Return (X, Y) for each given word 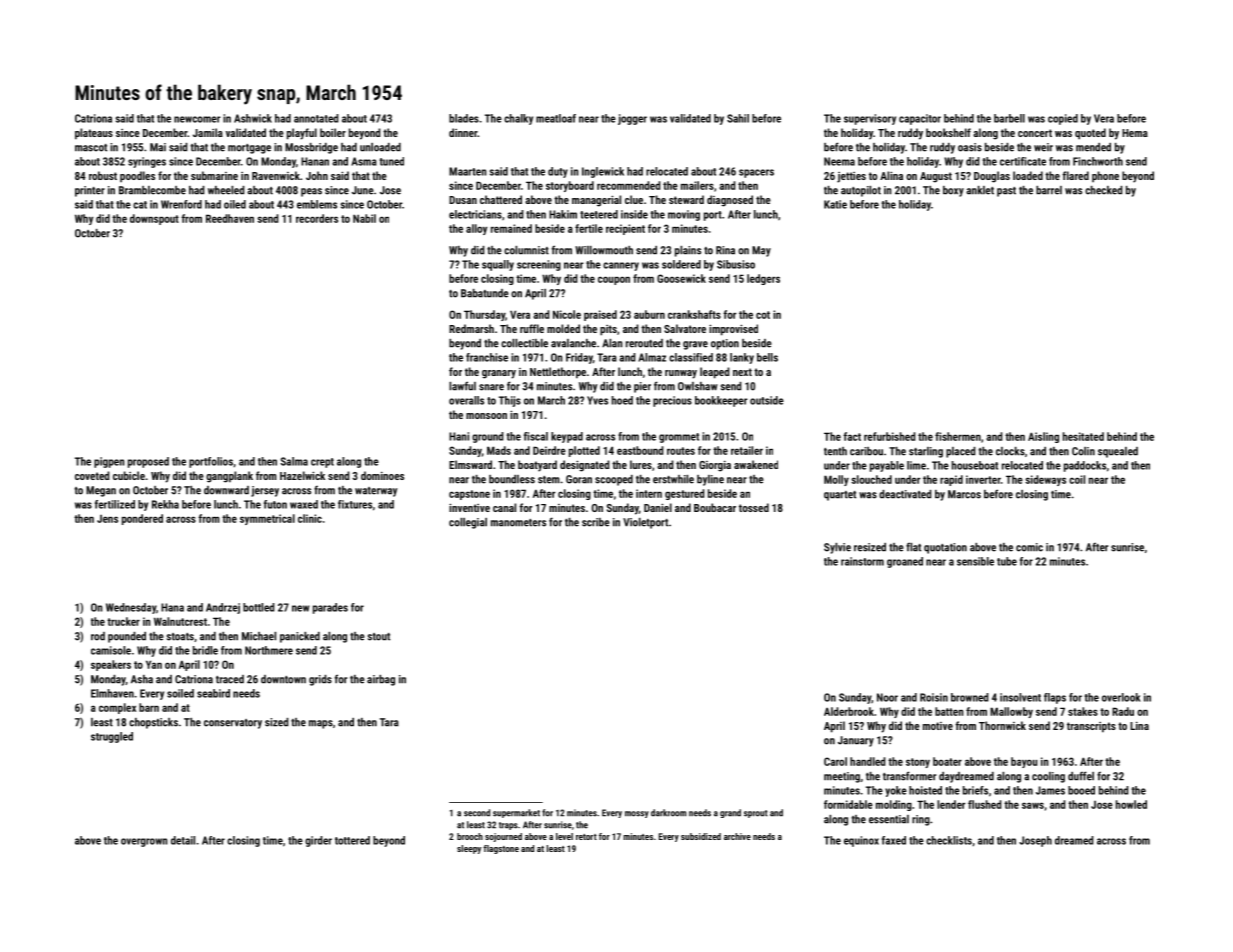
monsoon (486, 416)
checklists (949, 840)
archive (737, 836)
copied (1063, 119)
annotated (316, 118)
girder (318, 841)
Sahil (738, 118)
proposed (148, 462)
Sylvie (837, 548)
